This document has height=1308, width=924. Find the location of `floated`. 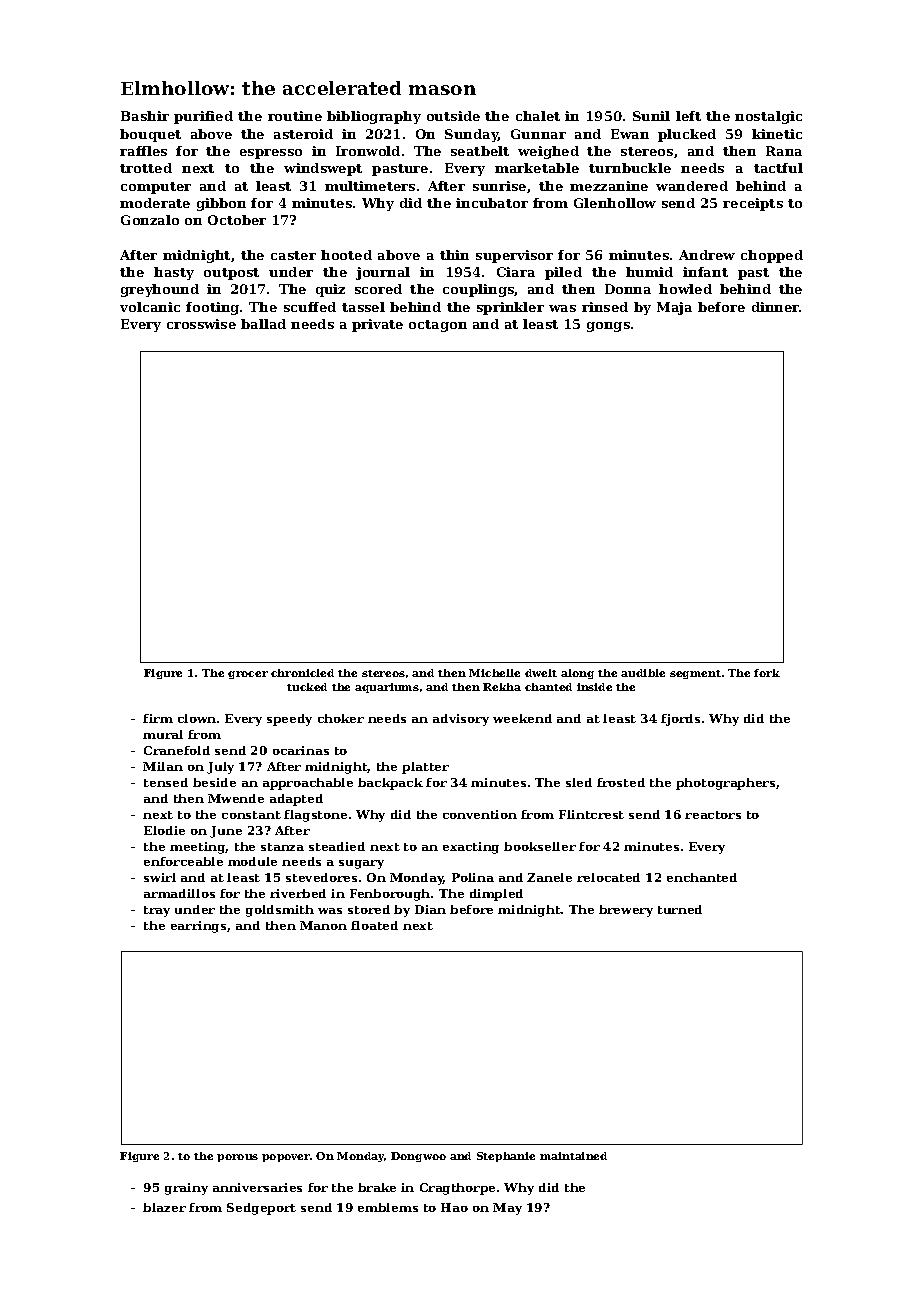

floated is located at coordinates (374, 925).
